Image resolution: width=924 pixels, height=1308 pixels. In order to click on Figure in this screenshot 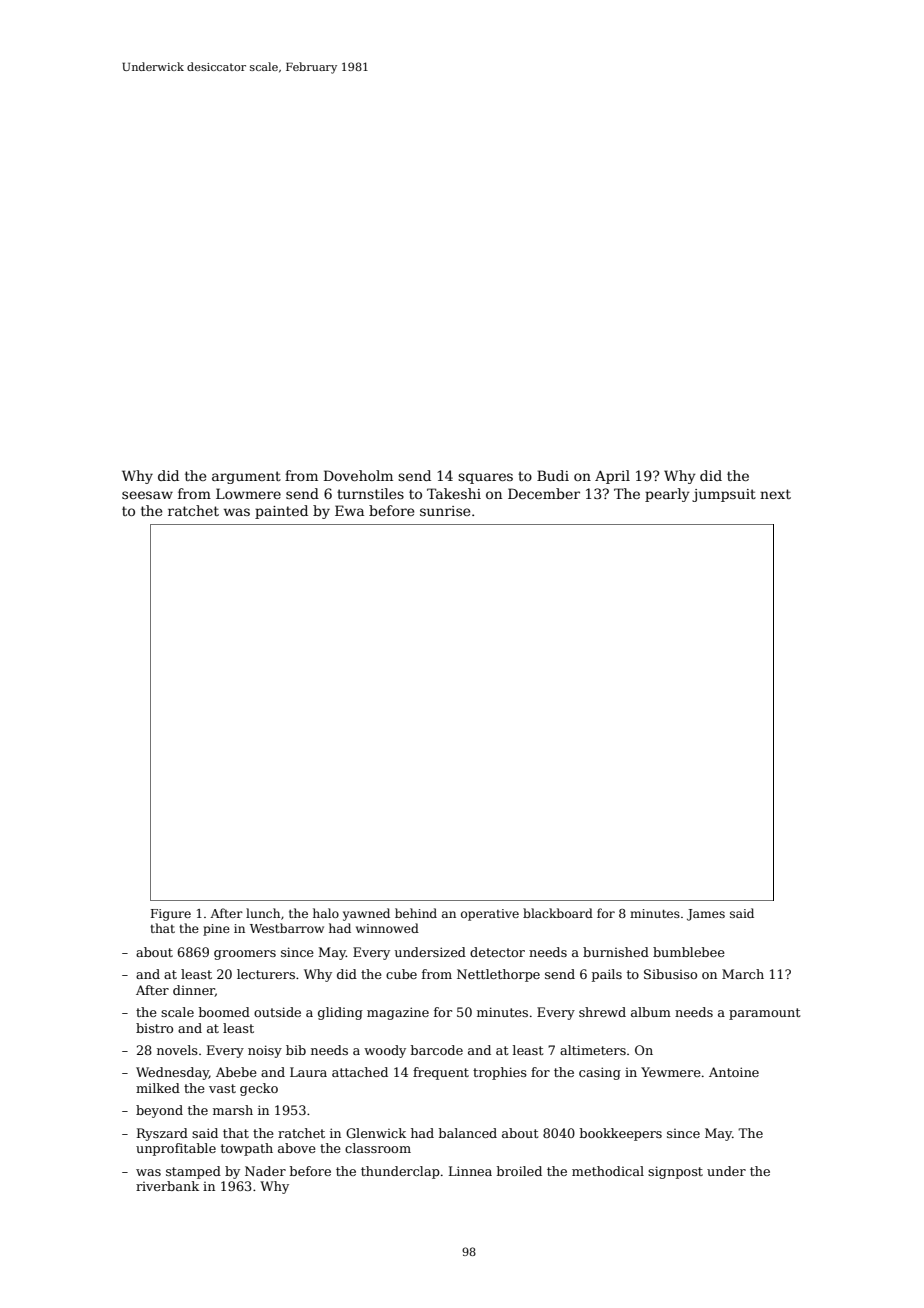, I will do `click(171, 915)`.
